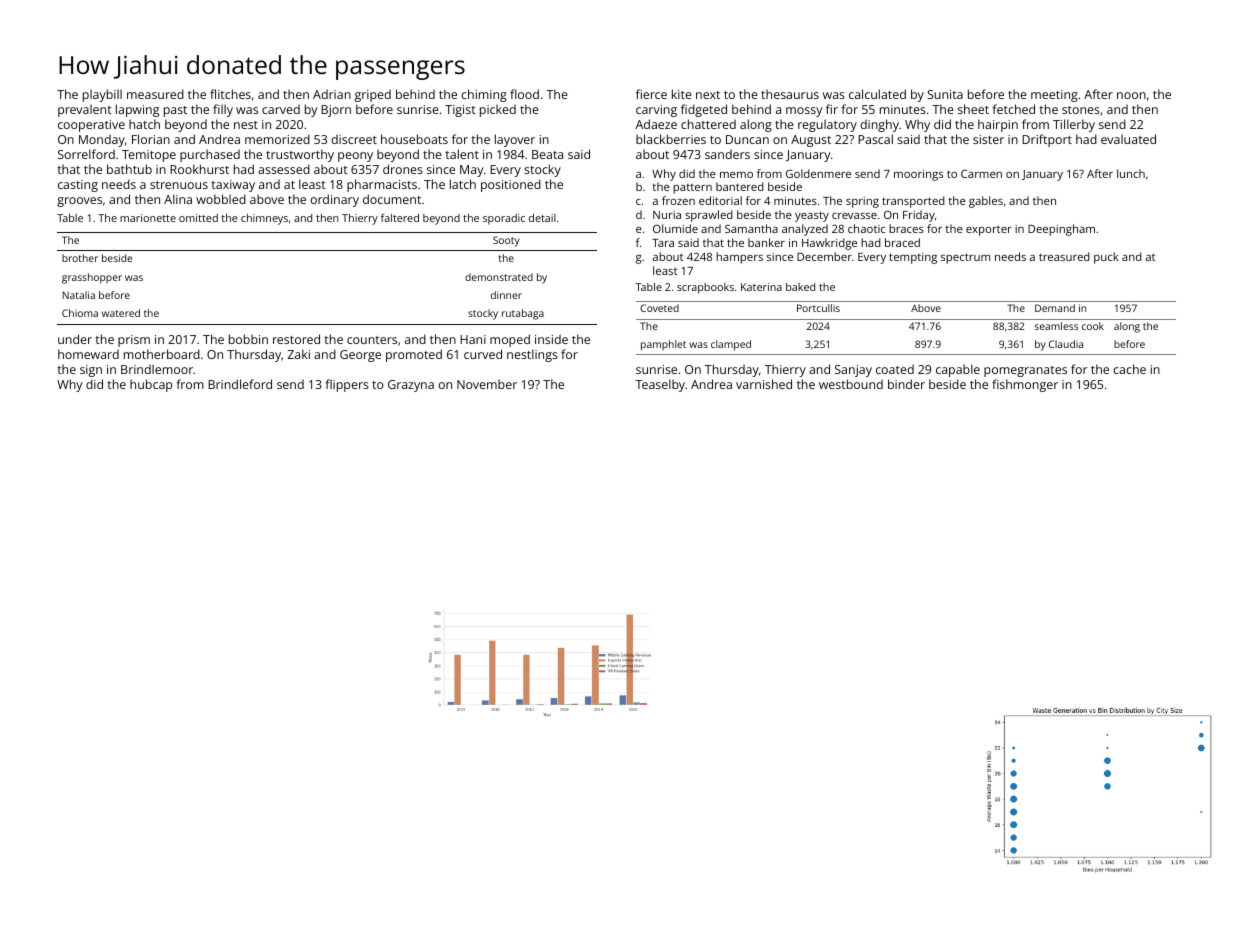 The image size is (1233, 952). I want to click on Grazyna, so click(411, 386).
